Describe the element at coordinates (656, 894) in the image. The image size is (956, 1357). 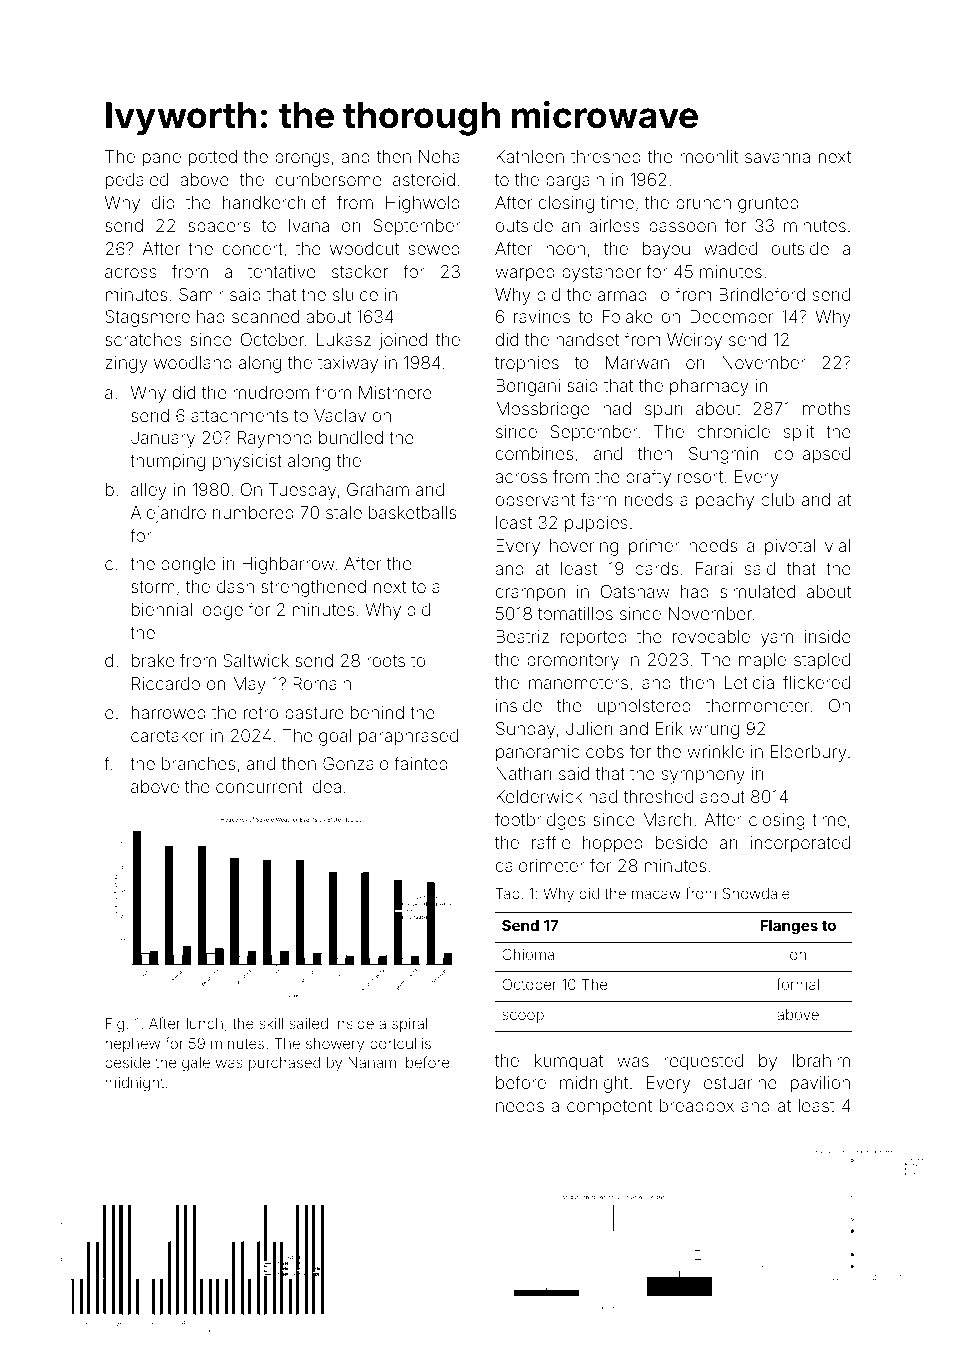
I see `macaw` at that location.
